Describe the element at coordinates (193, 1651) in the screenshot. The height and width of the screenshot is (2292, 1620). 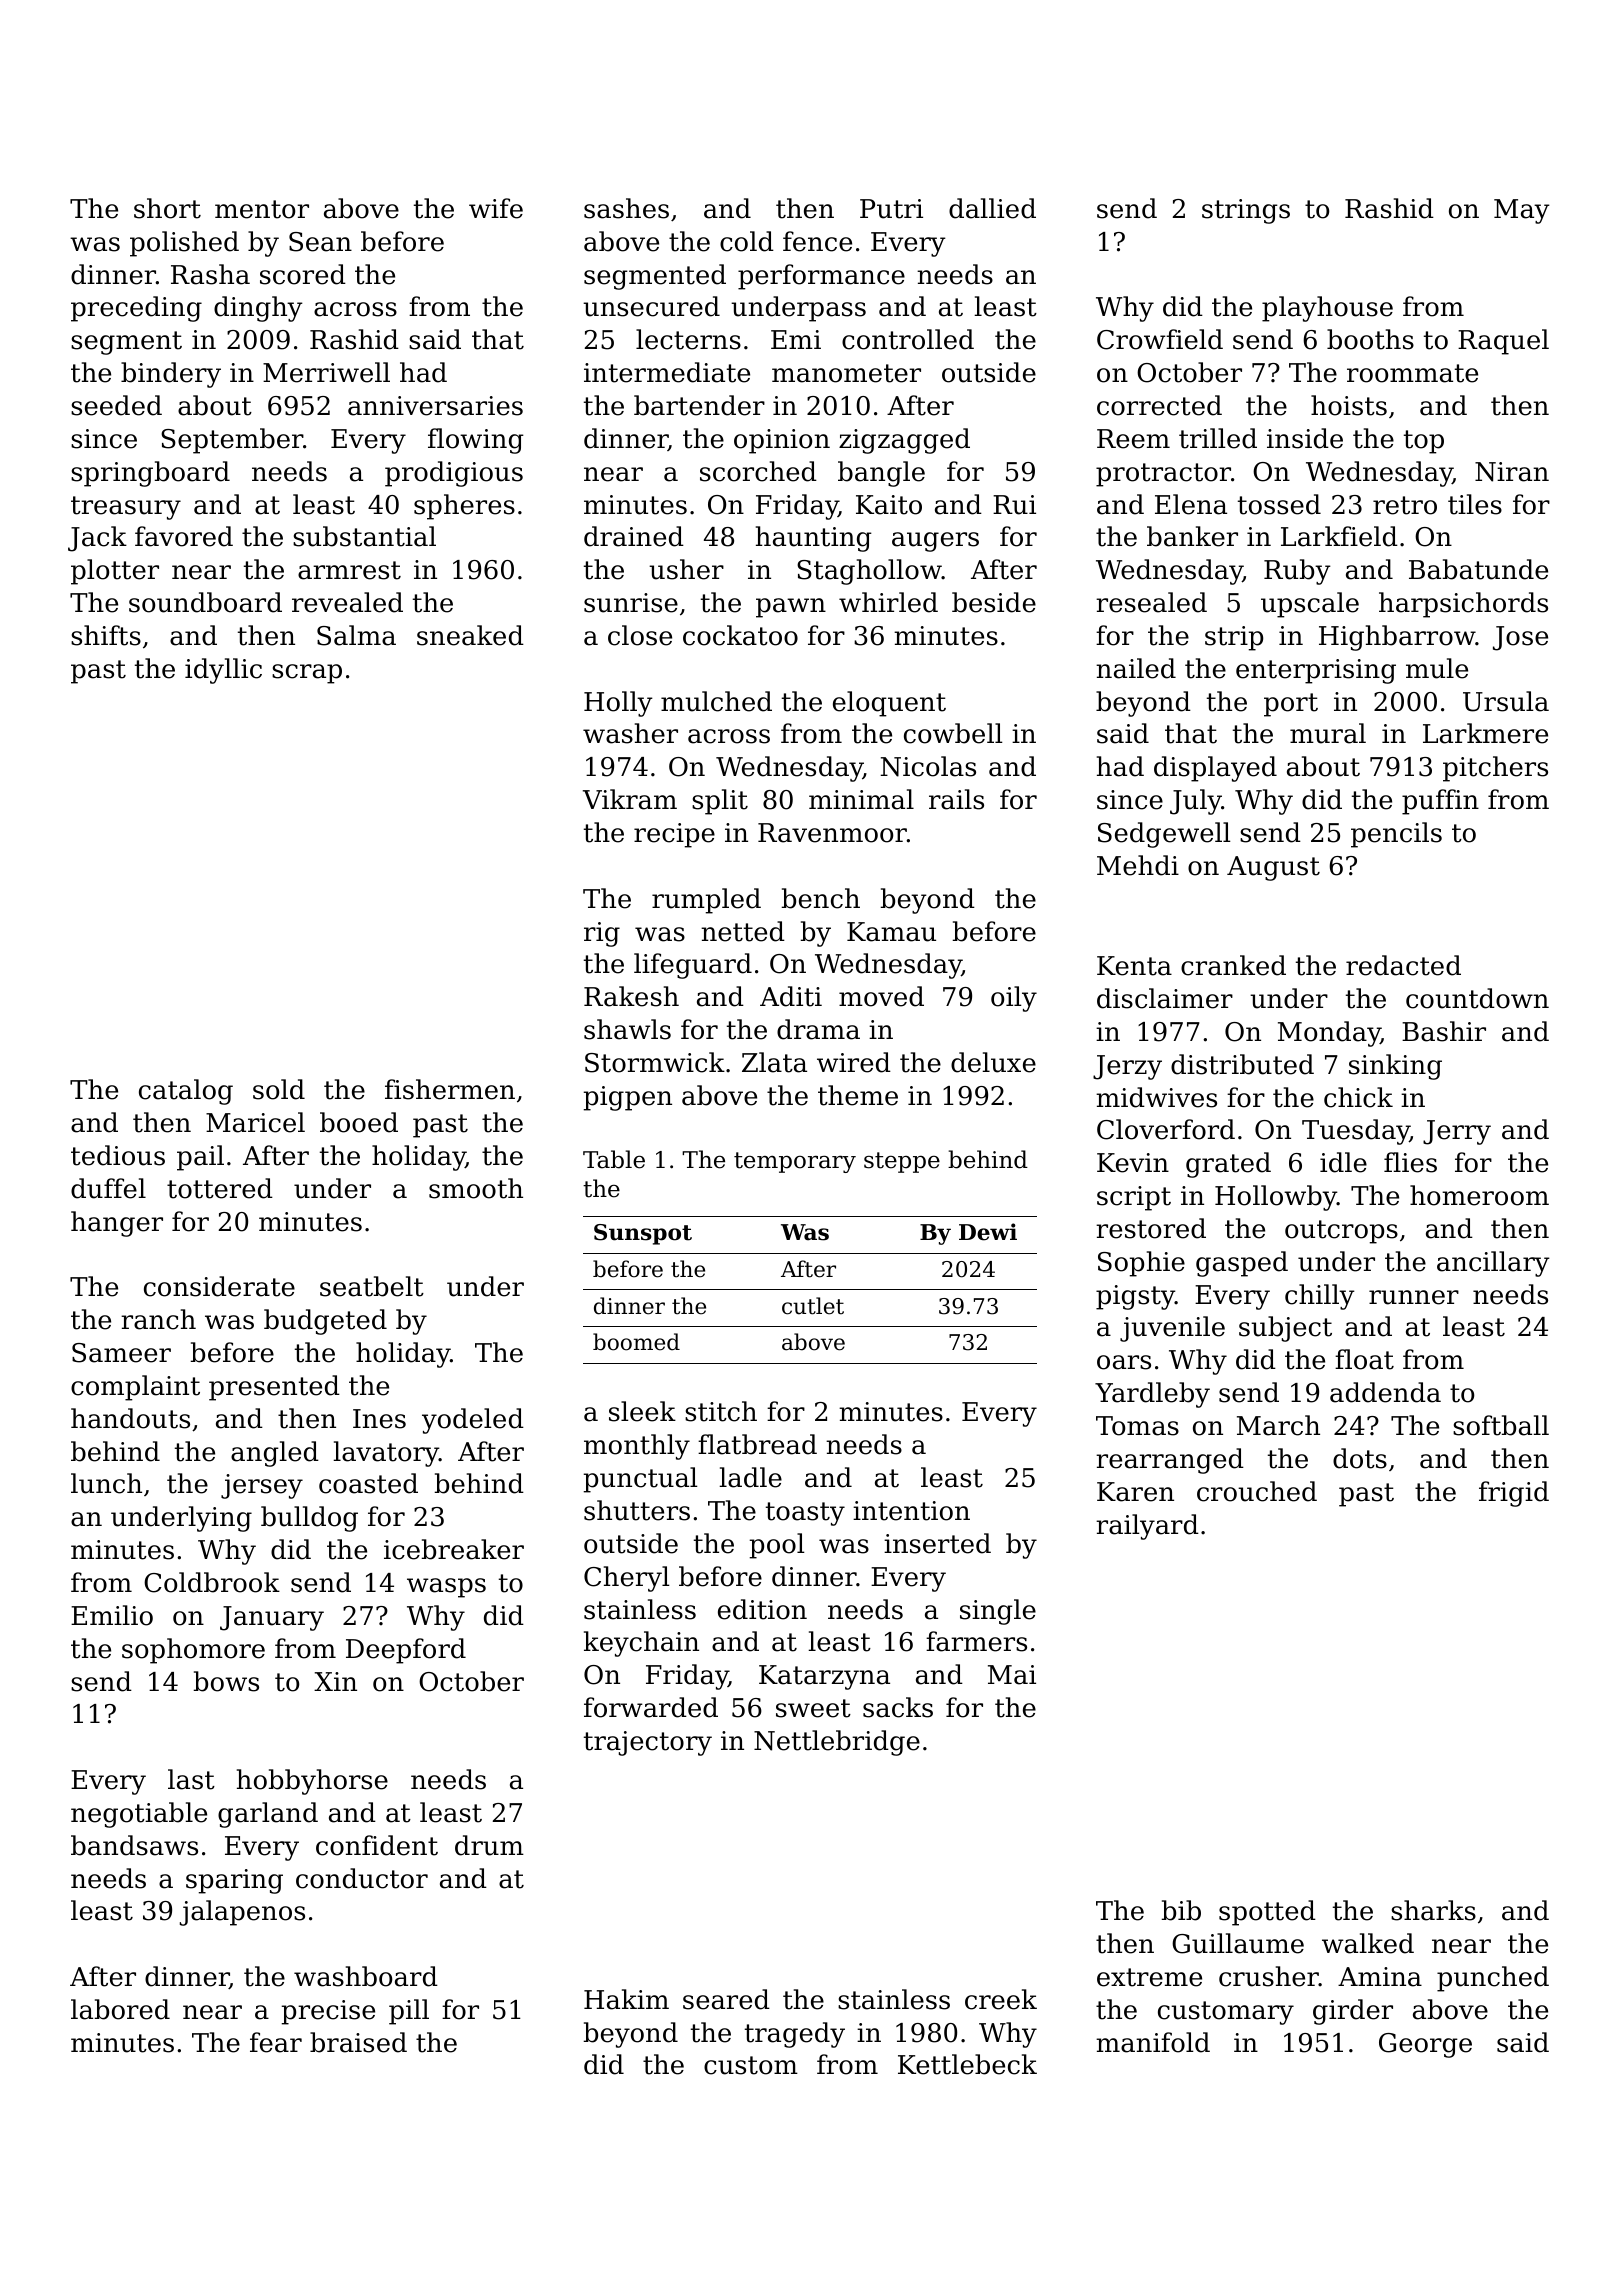
I see `sophomore` at that location.
